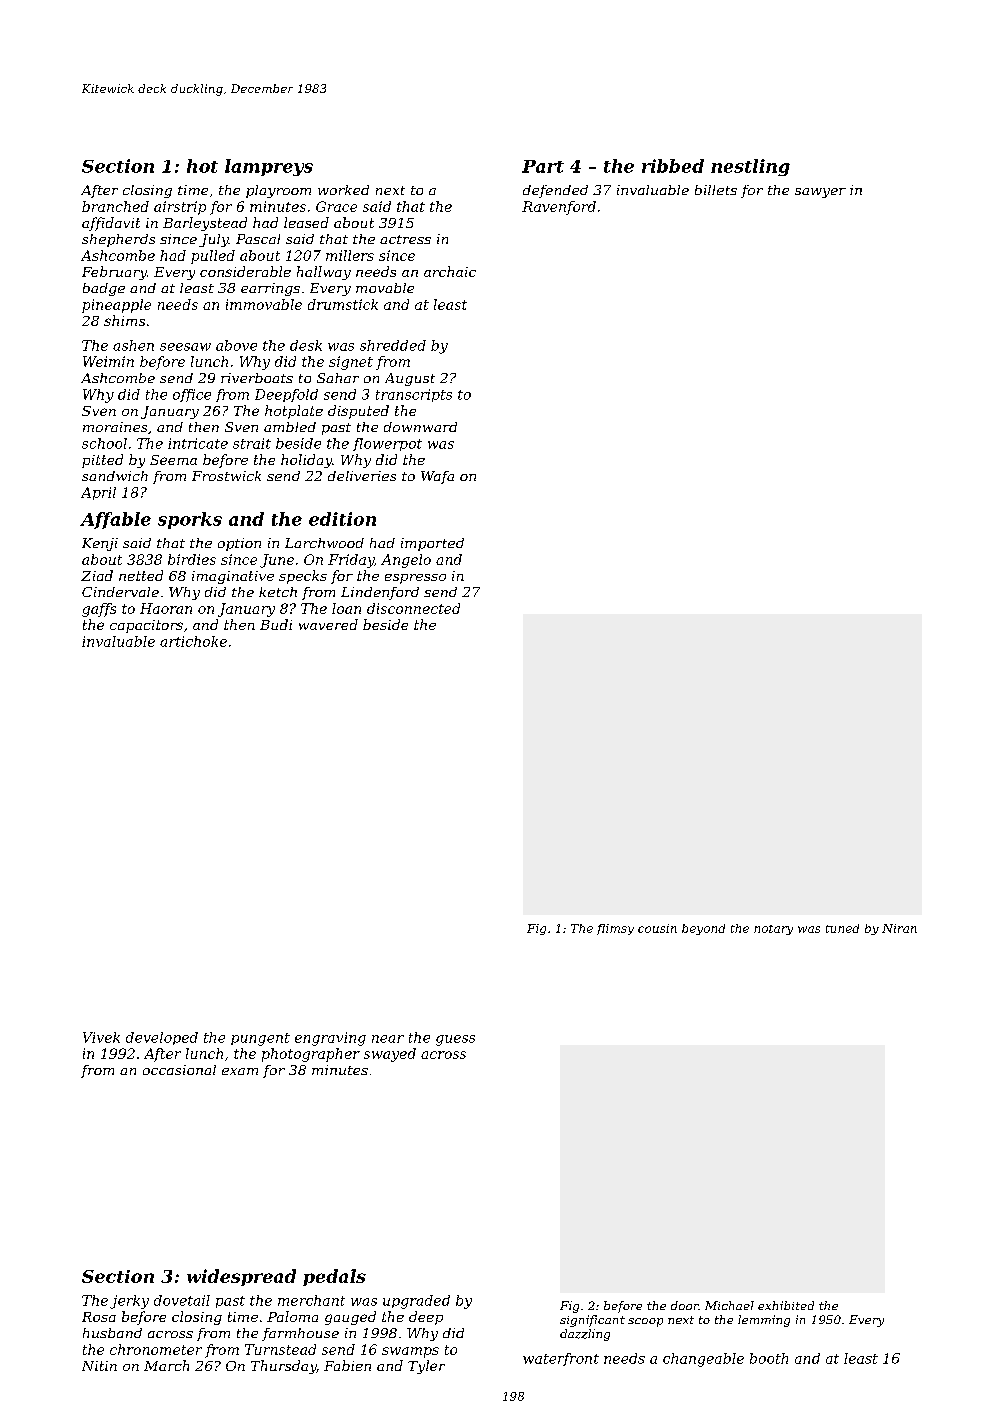 This document has width=1004, height=1426. What do you see at coordinates (104, 443) in the document?
I see `school` at bounding box center [104, 443].
